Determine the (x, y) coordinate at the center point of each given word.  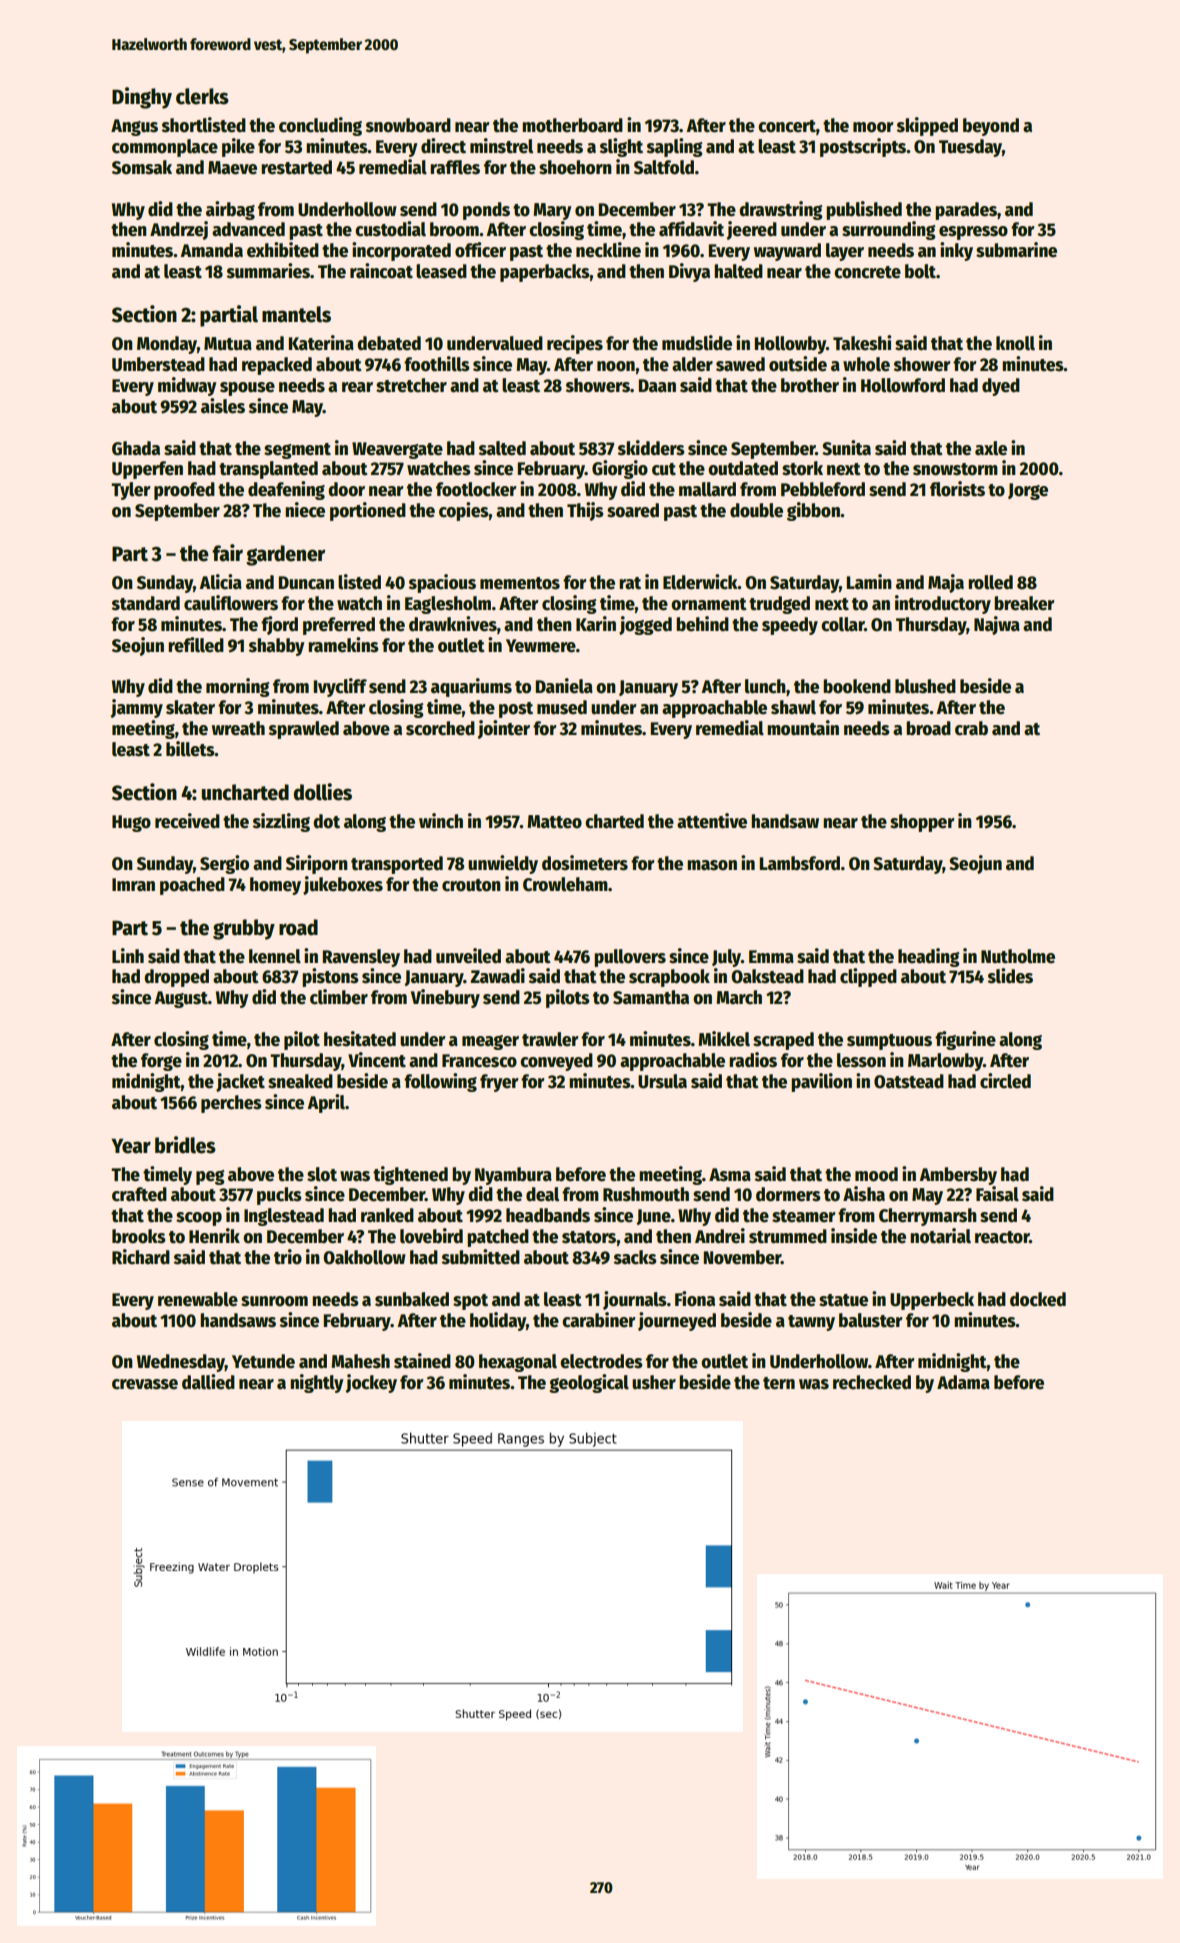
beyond (991, 127)
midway (187, 386)
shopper (922, 823)
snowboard (408, 125)
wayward (787, 252)
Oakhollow (364, 1257)
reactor (1002, 1237)
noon (616, 366)
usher (654, 1382)
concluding (320, 126)
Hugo (131, 823)
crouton (471, 885)
